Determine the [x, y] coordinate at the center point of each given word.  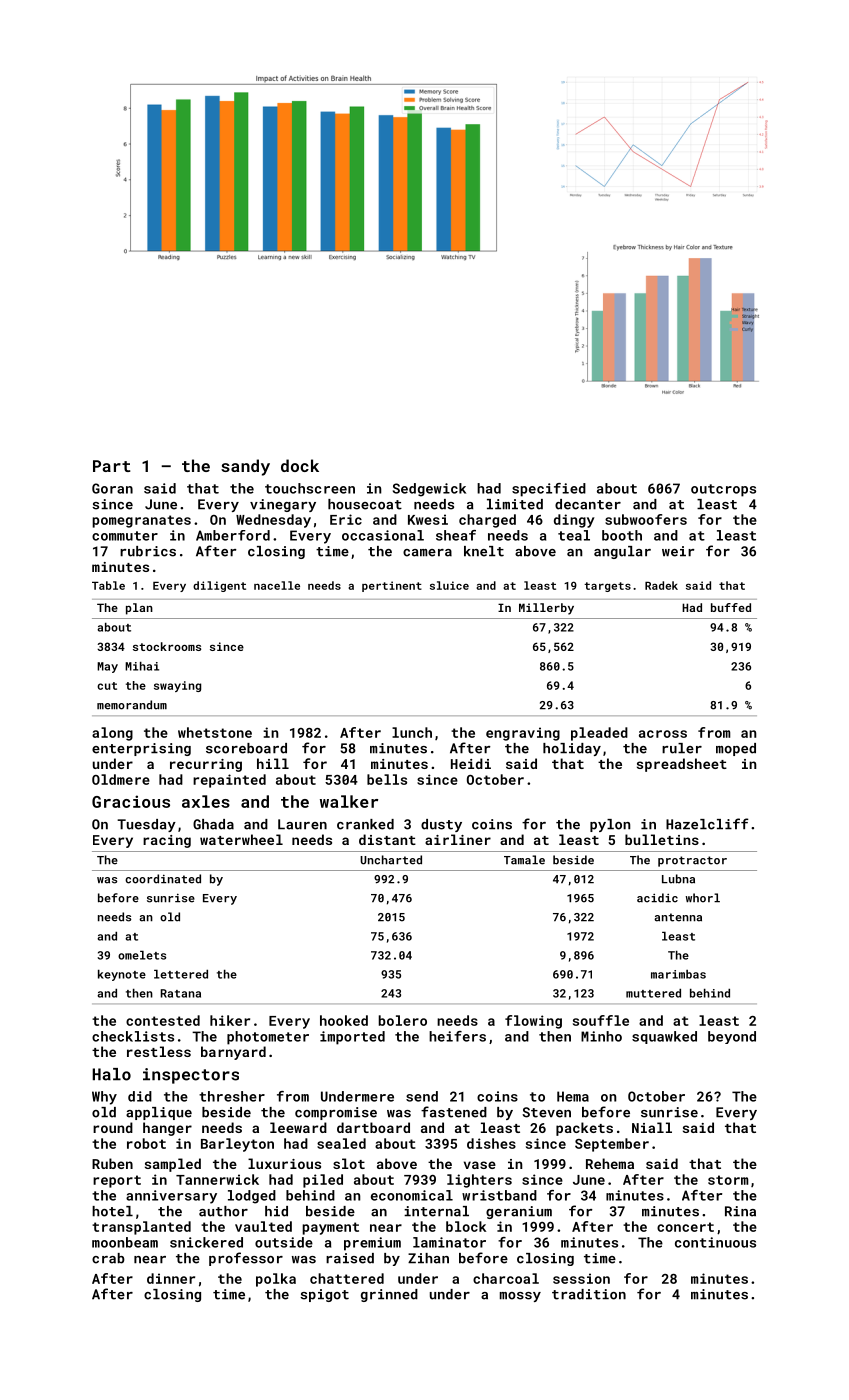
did [140, 1096]
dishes [491, 1143]
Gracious [131, 801]
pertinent [392, 586]
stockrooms [167, 646]
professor [246, 1259]
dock [300, 465]
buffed [731, 607]
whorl [703, 898]
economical [412, 1195]
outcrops [723, 490]
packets [584, 1129]
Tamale [524, 860]
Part [112, 466]
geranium [519, 1212]
